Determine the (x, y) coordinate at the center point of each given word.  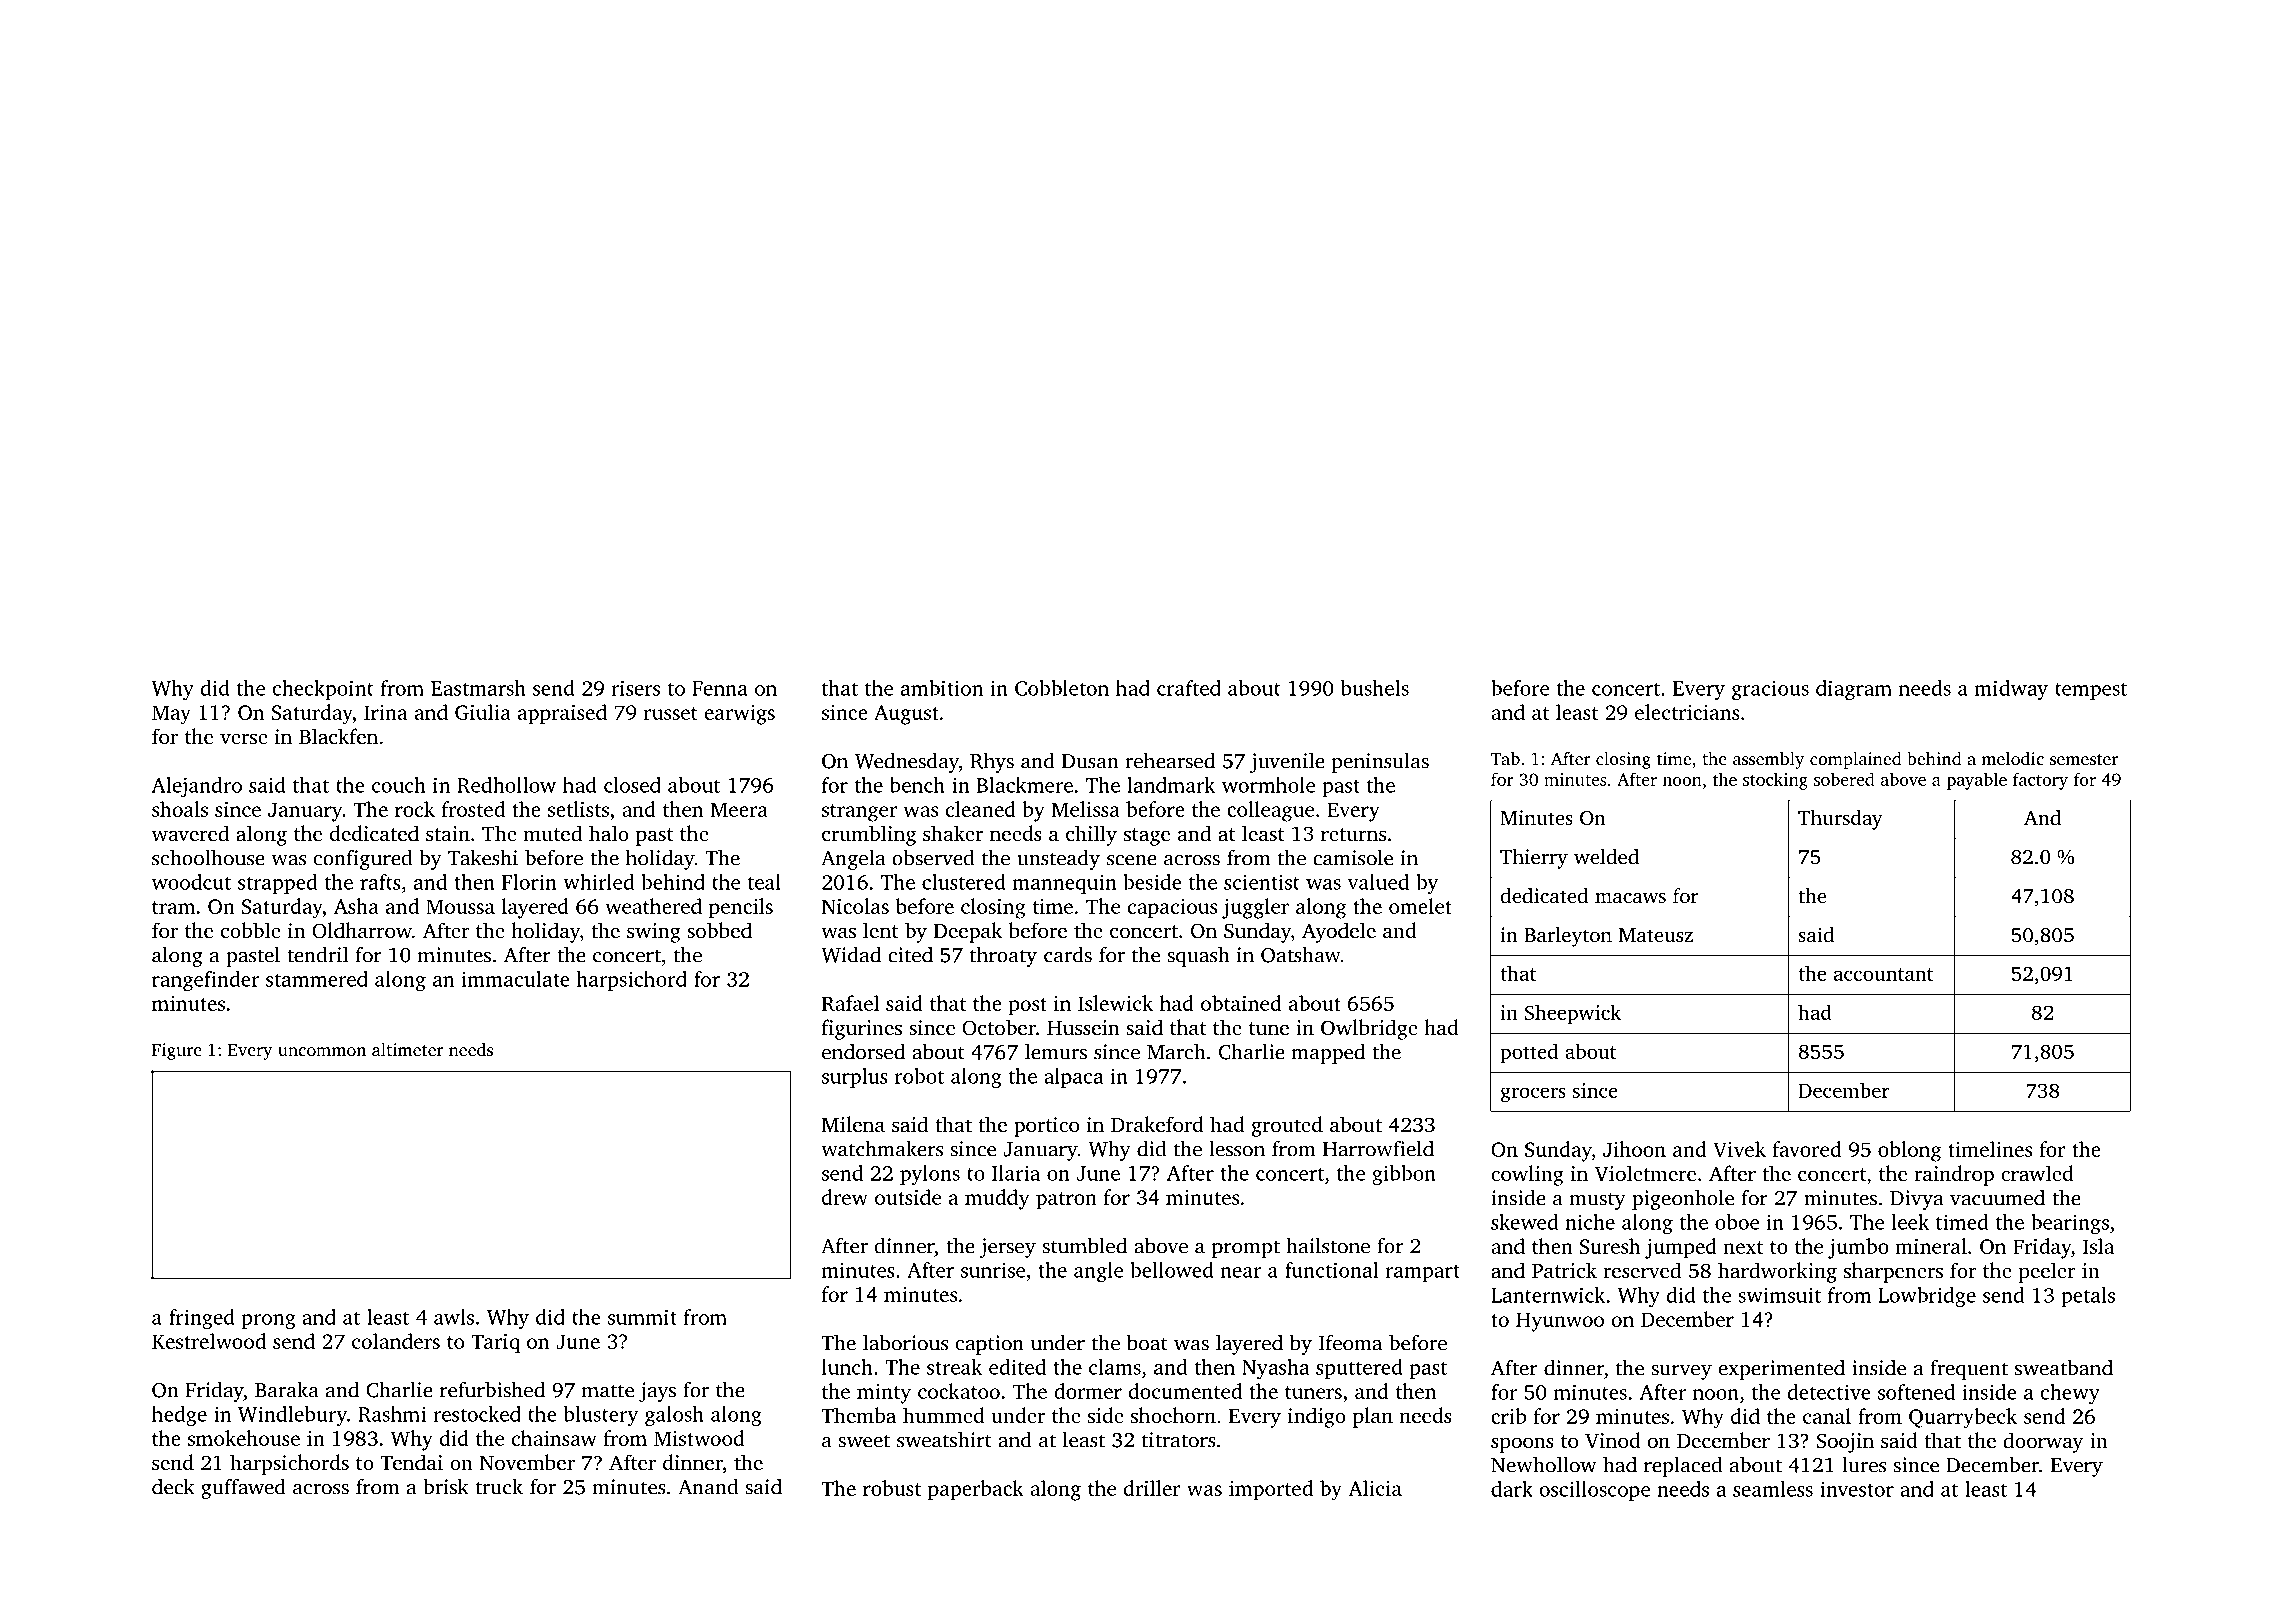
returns (1353, 834)
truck (499, 1486)
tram (173, 907)
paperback (976, 1490)
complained (1856, 760)
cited (910, 955)
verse (244, 738)
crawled (2037, 1173)
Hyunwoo (1560, 1322)
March (1176, 1052)
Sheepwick (1573, 1014)
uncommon (322, 1051)
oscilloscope (1594, 1491)
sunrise (993, 1270)
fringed (202, 1319)
